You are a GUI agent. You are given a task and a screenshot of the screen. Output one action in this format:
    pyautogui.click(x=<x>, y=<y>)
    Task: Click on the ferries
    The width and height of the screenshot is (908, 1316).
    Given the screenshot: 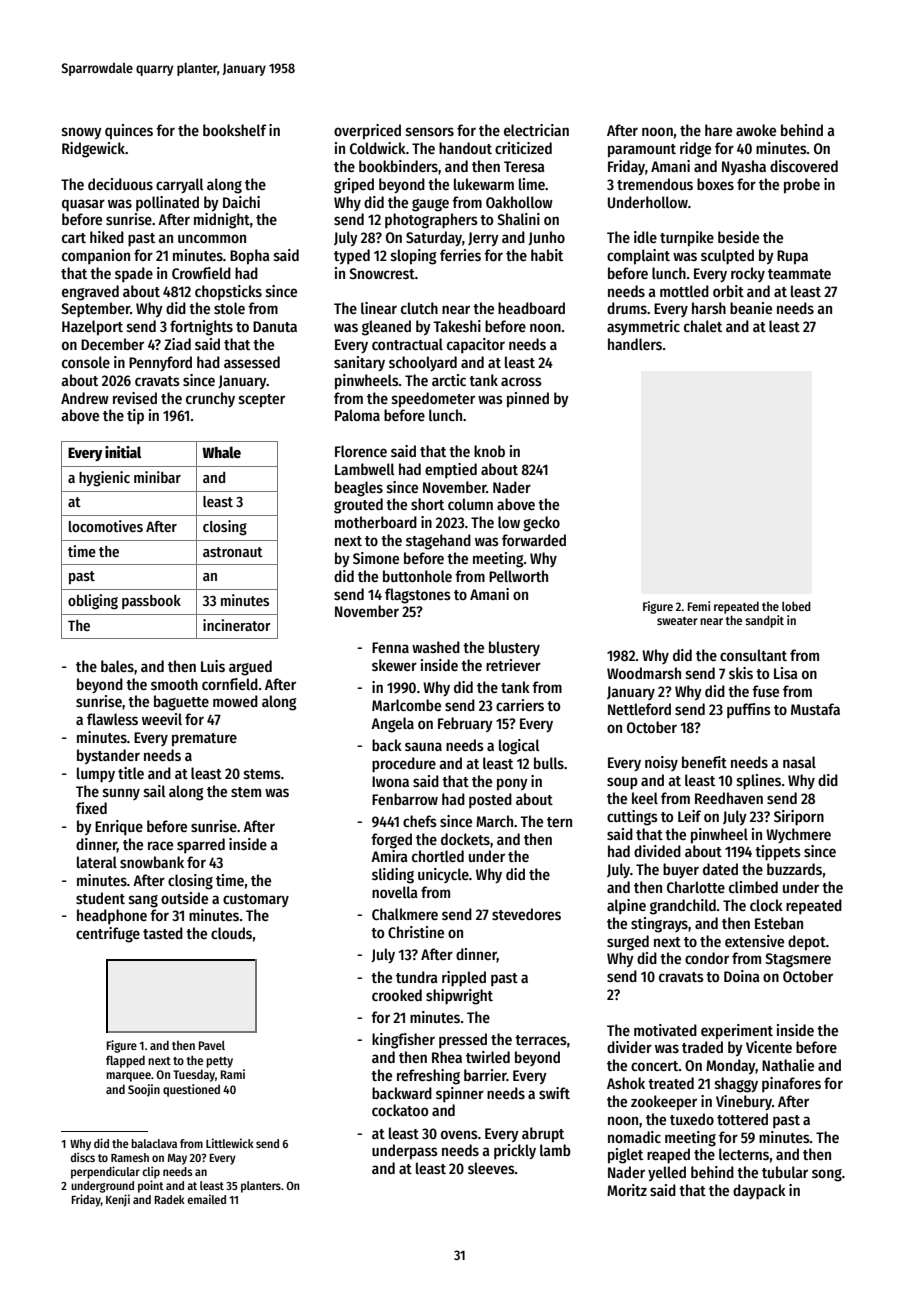 What is the action you would take?
    pyautogui.click(x=460, y=255)
